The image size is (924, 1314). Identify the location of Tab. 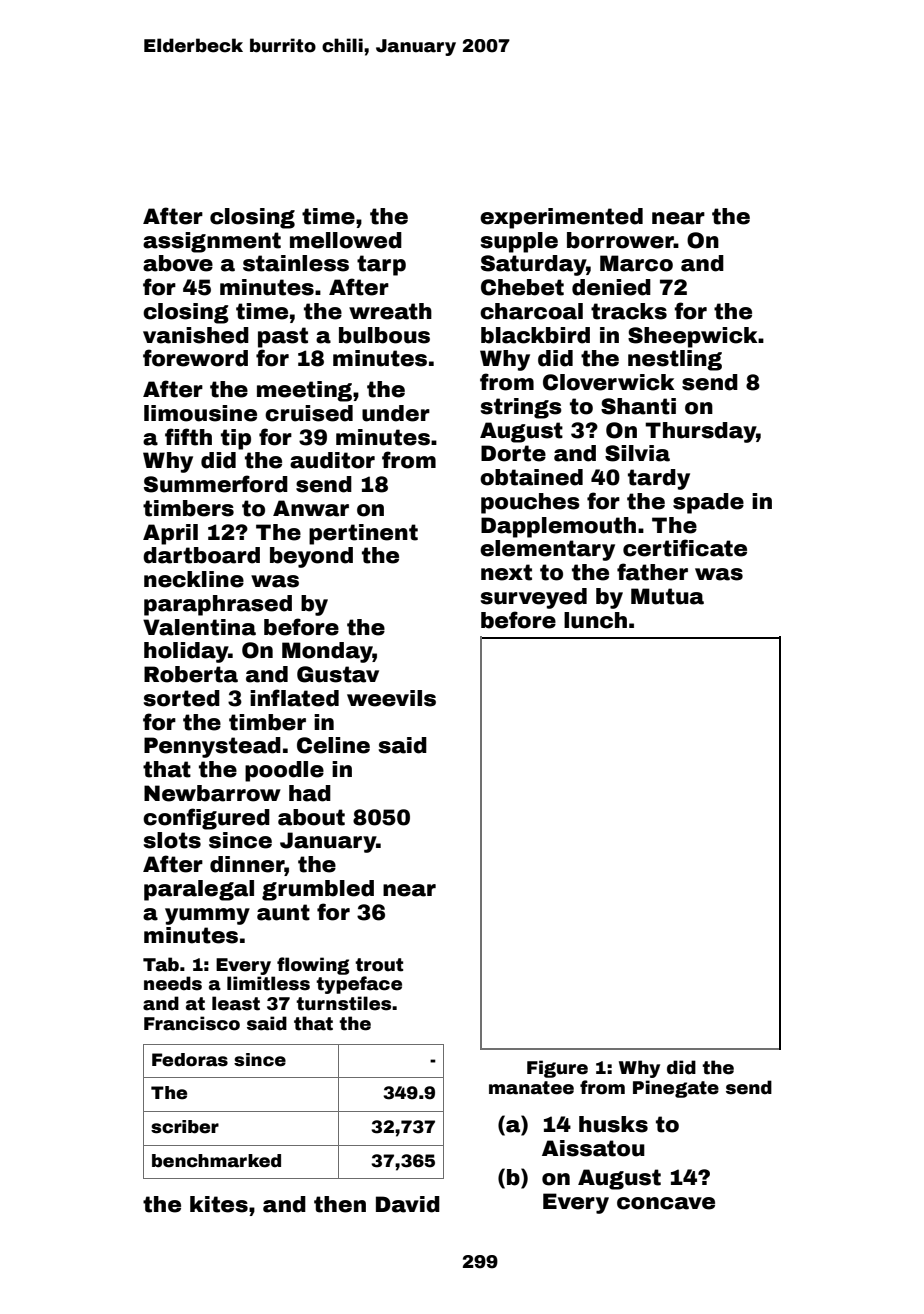
(161, 964).
